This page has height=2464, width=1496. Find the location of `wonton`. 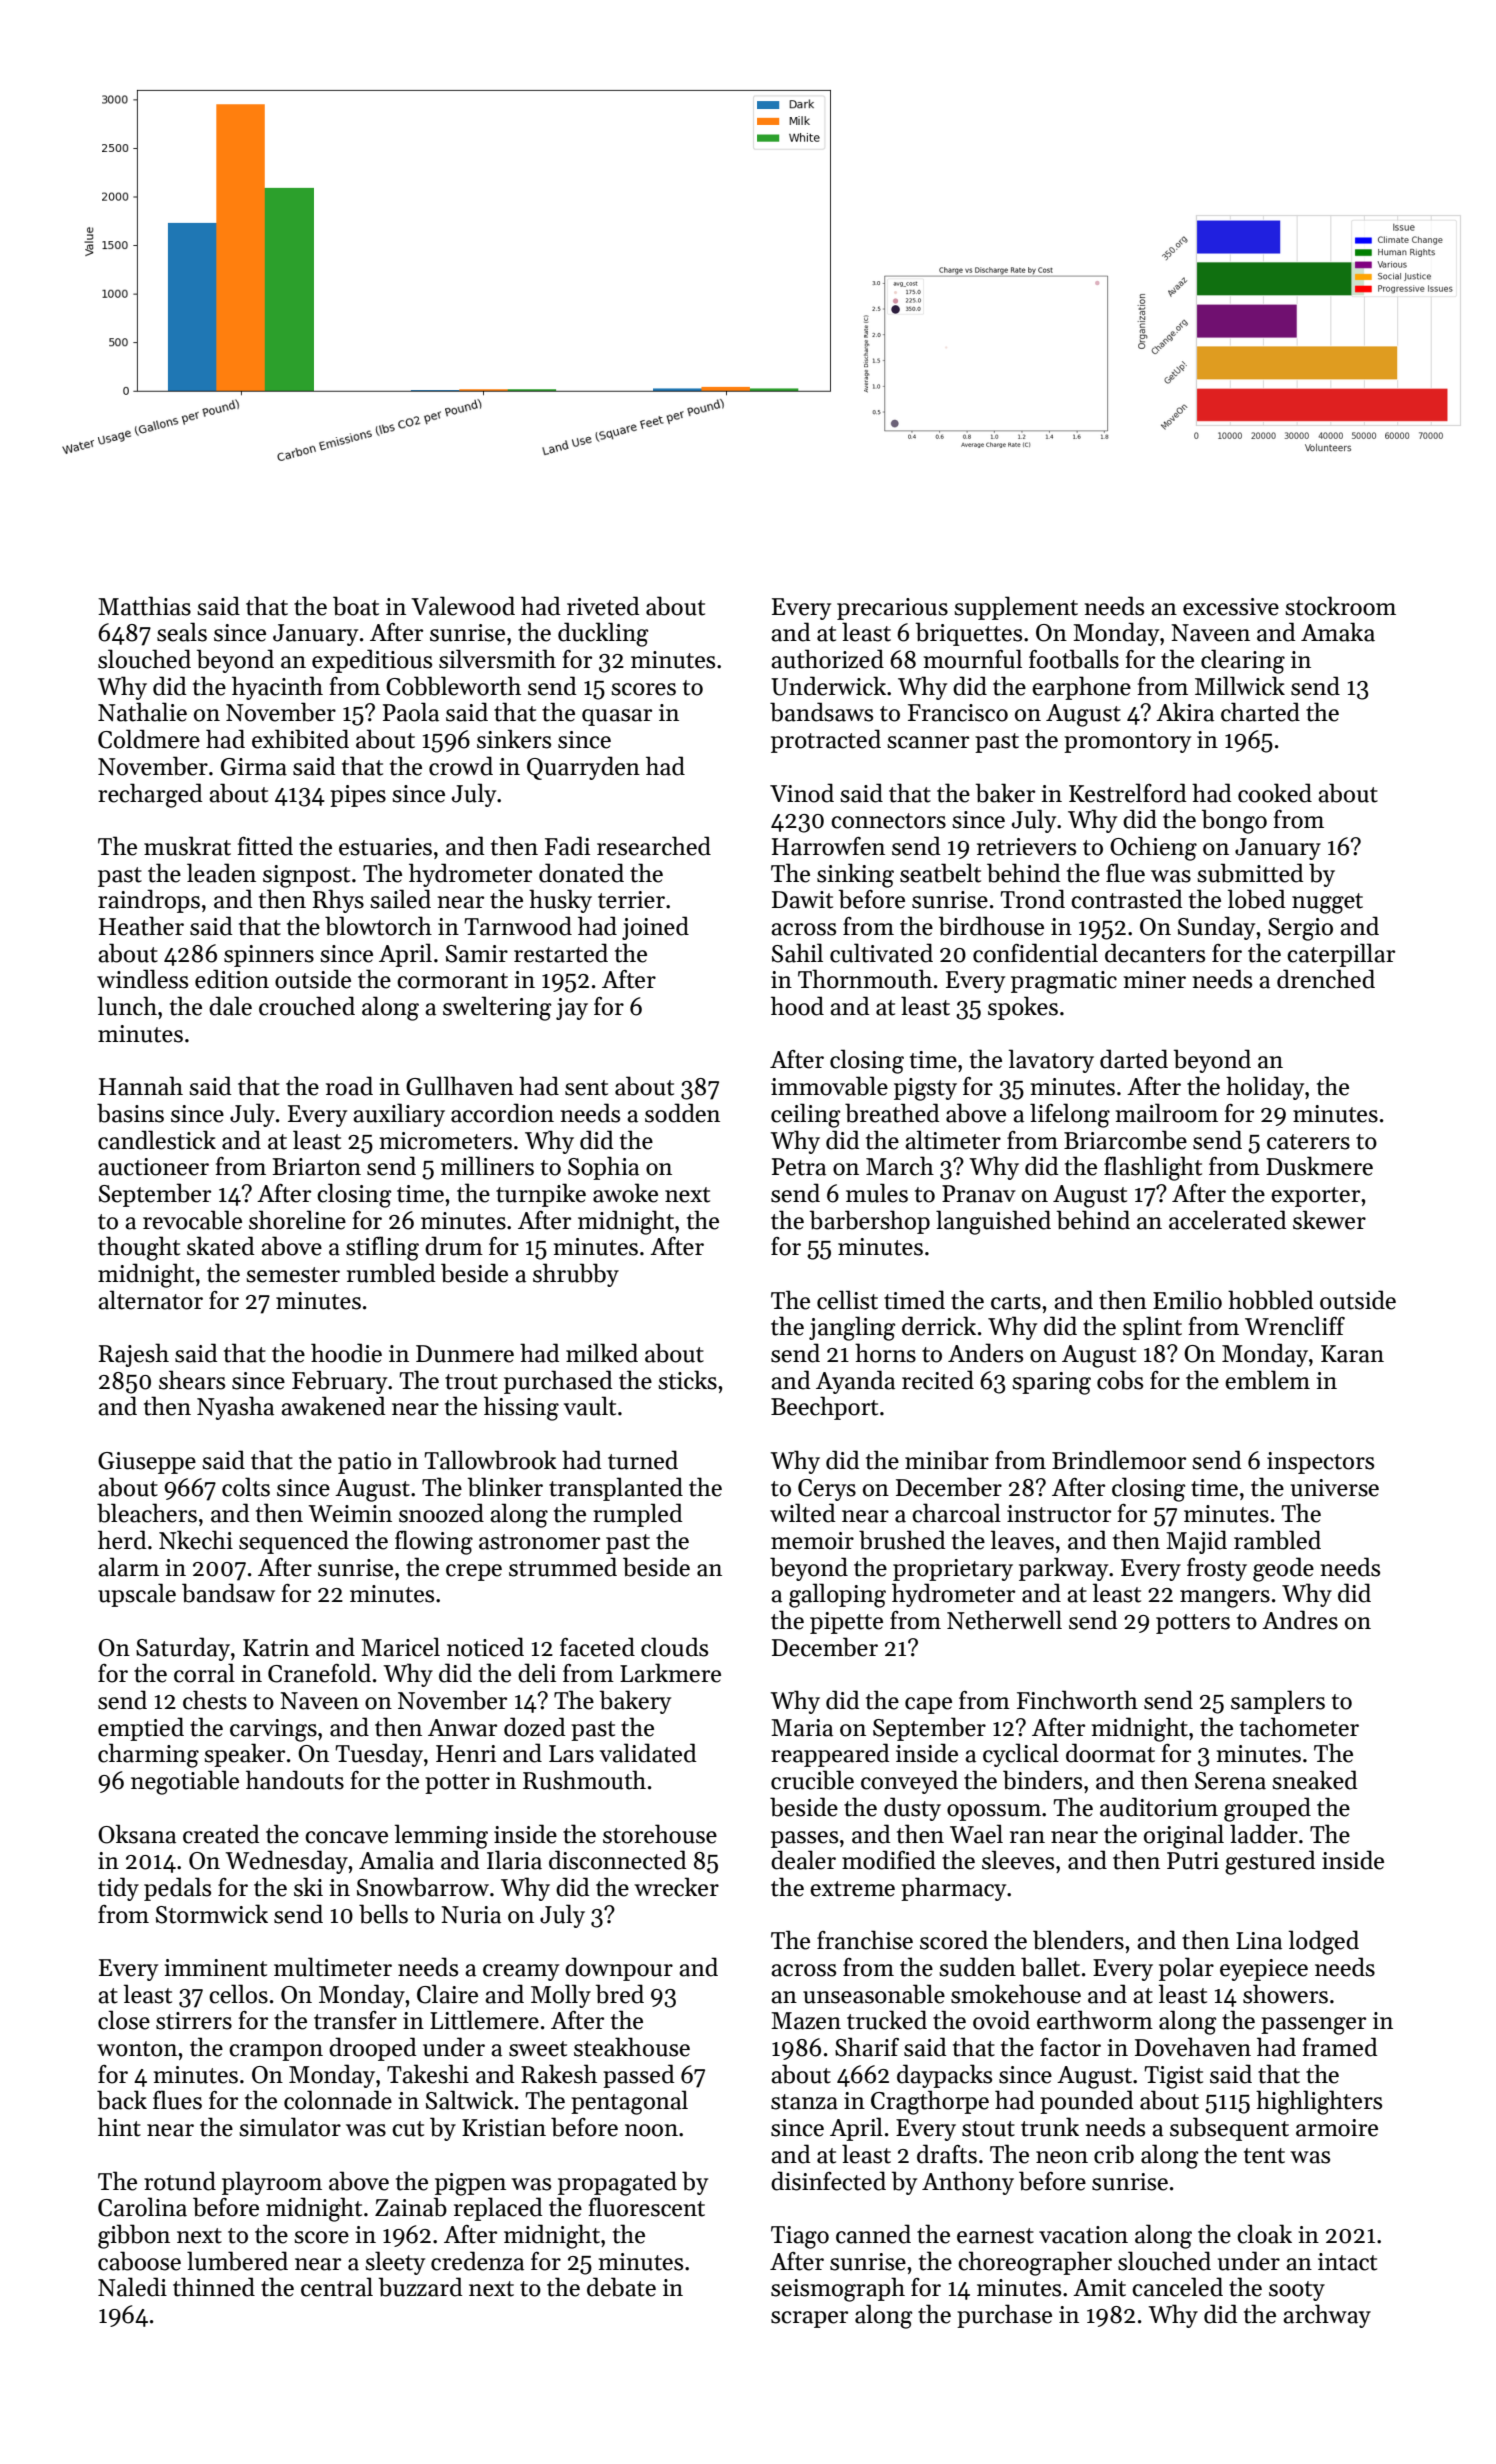

wonton is located at coordinates (137, 2049).
